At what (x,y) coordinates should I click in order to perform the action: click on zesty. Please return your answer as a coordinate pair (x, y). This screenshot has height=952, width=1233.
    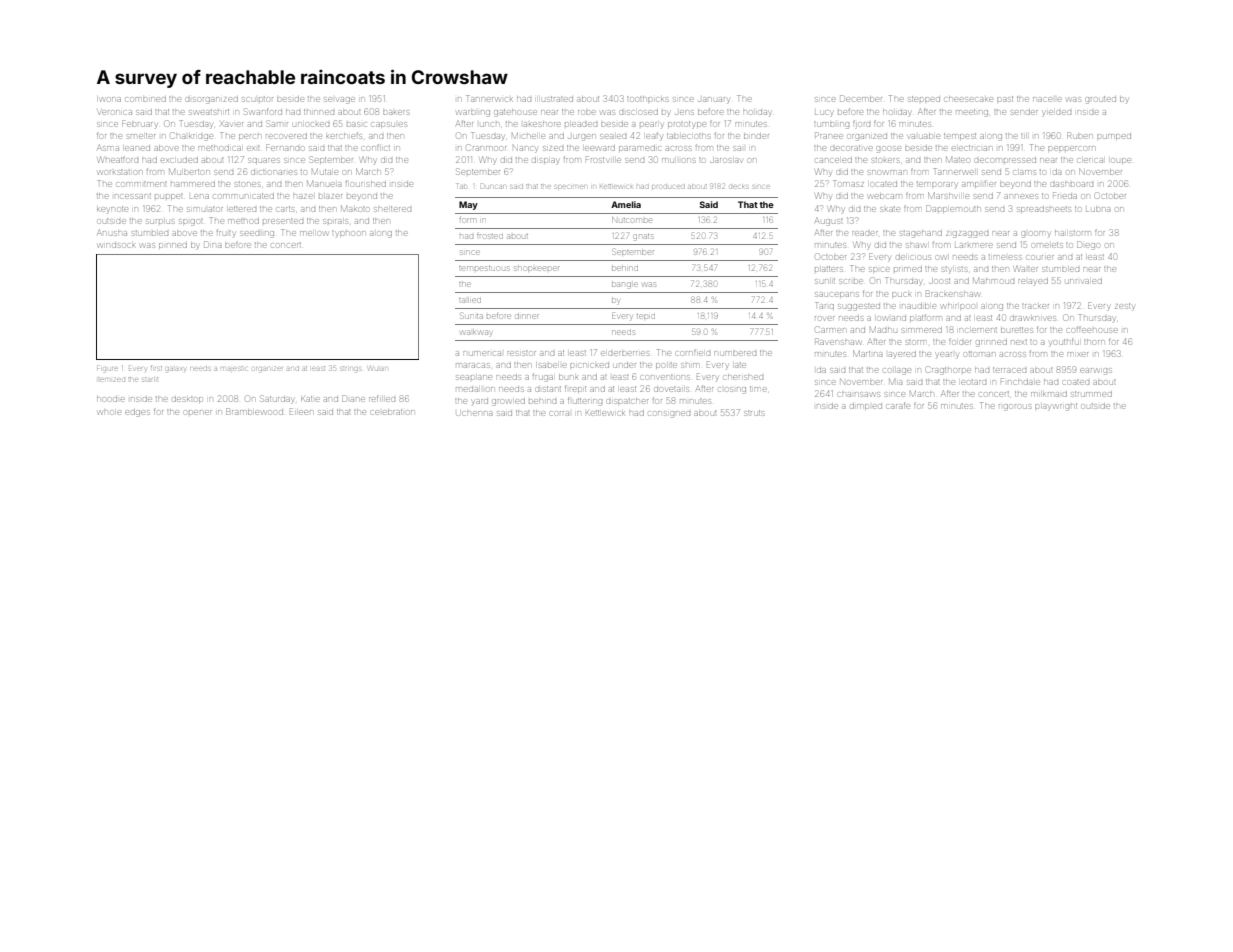
    Looking at the image, I should click on (1124, 307).
